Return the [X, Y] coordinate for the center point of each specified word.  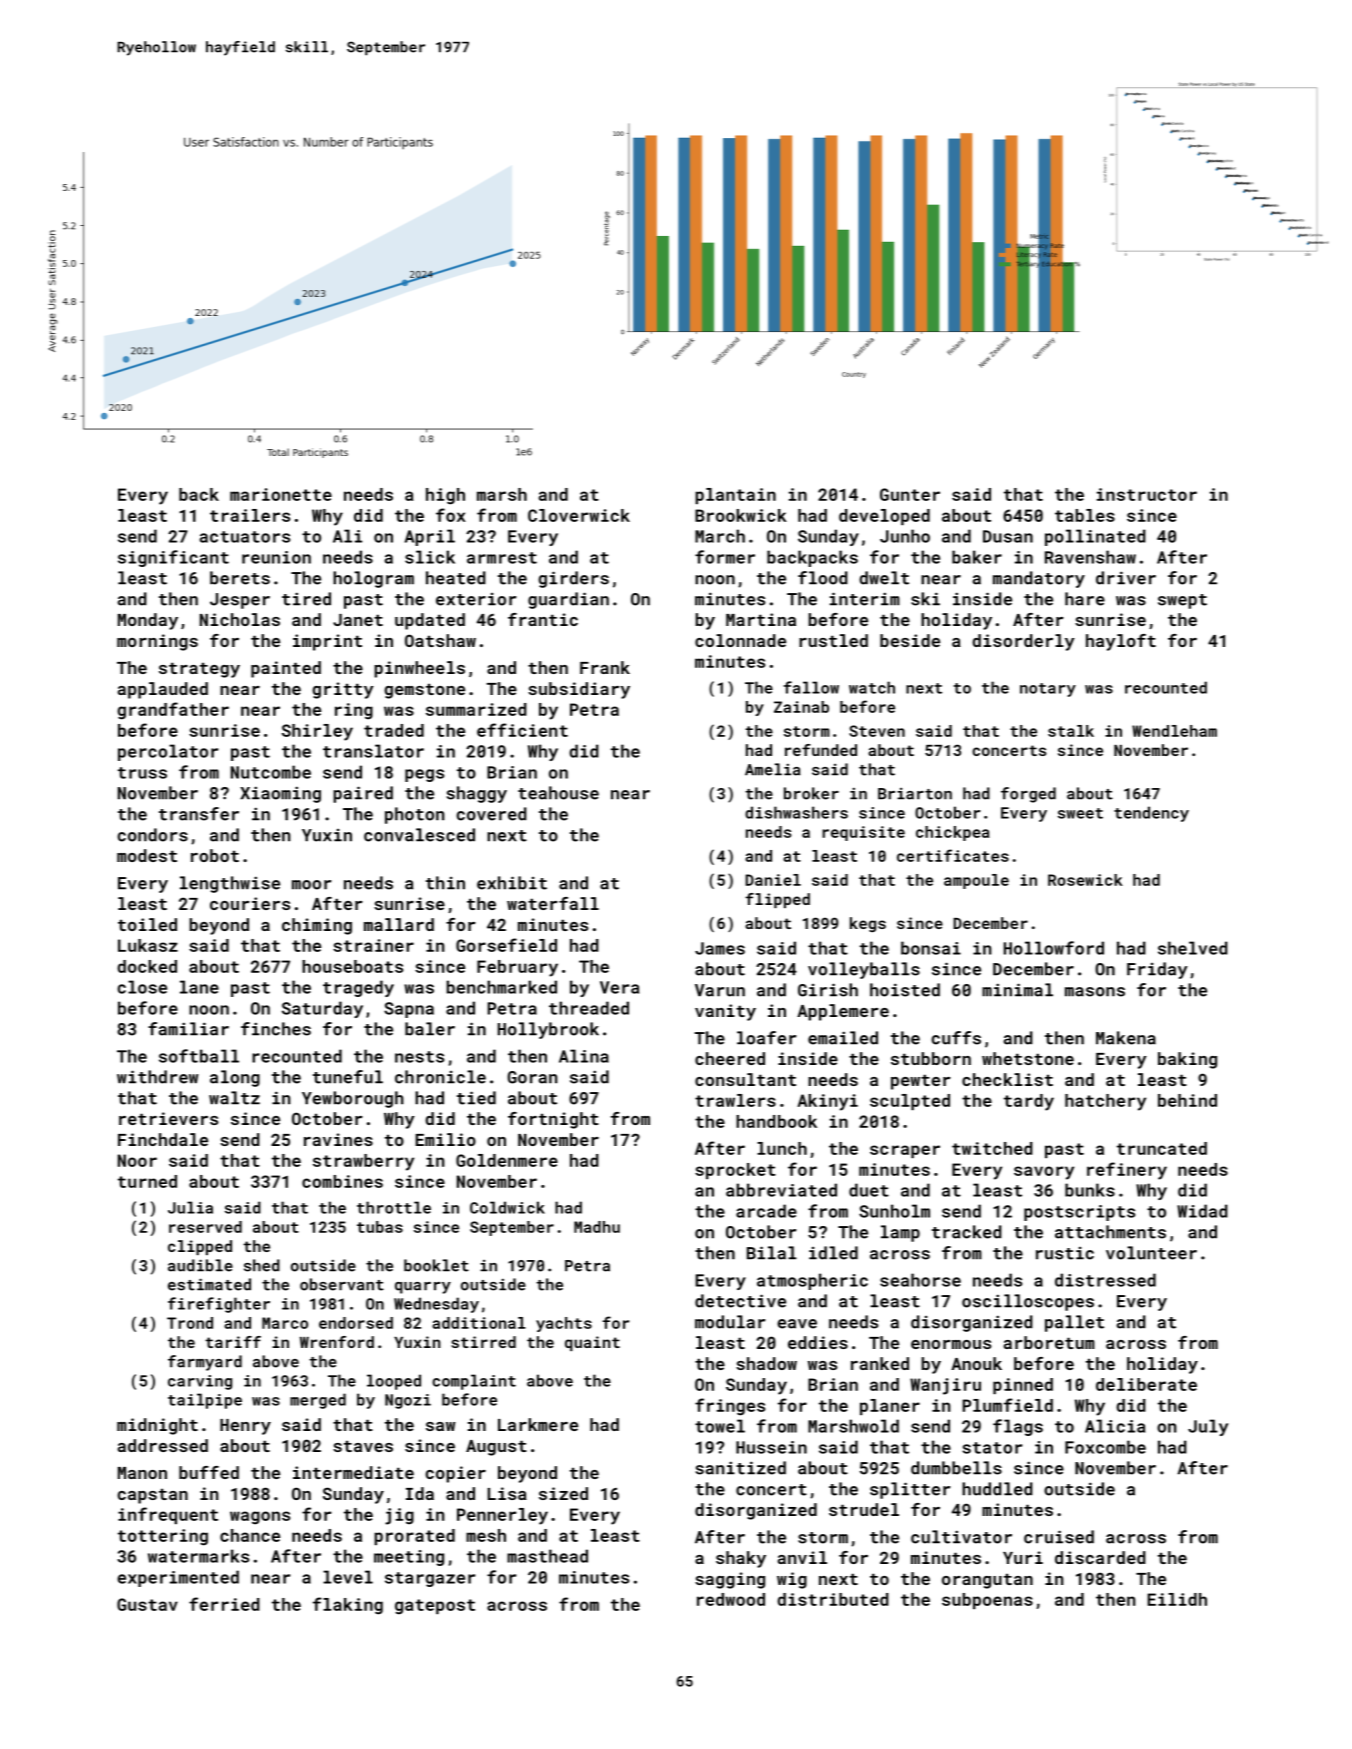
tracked [967, 1232]
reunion [276, 557]
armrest [502, 558]
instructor [1147, 494]
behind [1187, 1100]
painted [286, 669]
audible [200, 1265]
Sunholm [894, 1211]
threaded [589, 1008]
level [348, 1577]
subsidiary [579, 690]
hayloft [1121, 642]
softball [199, 1056]
